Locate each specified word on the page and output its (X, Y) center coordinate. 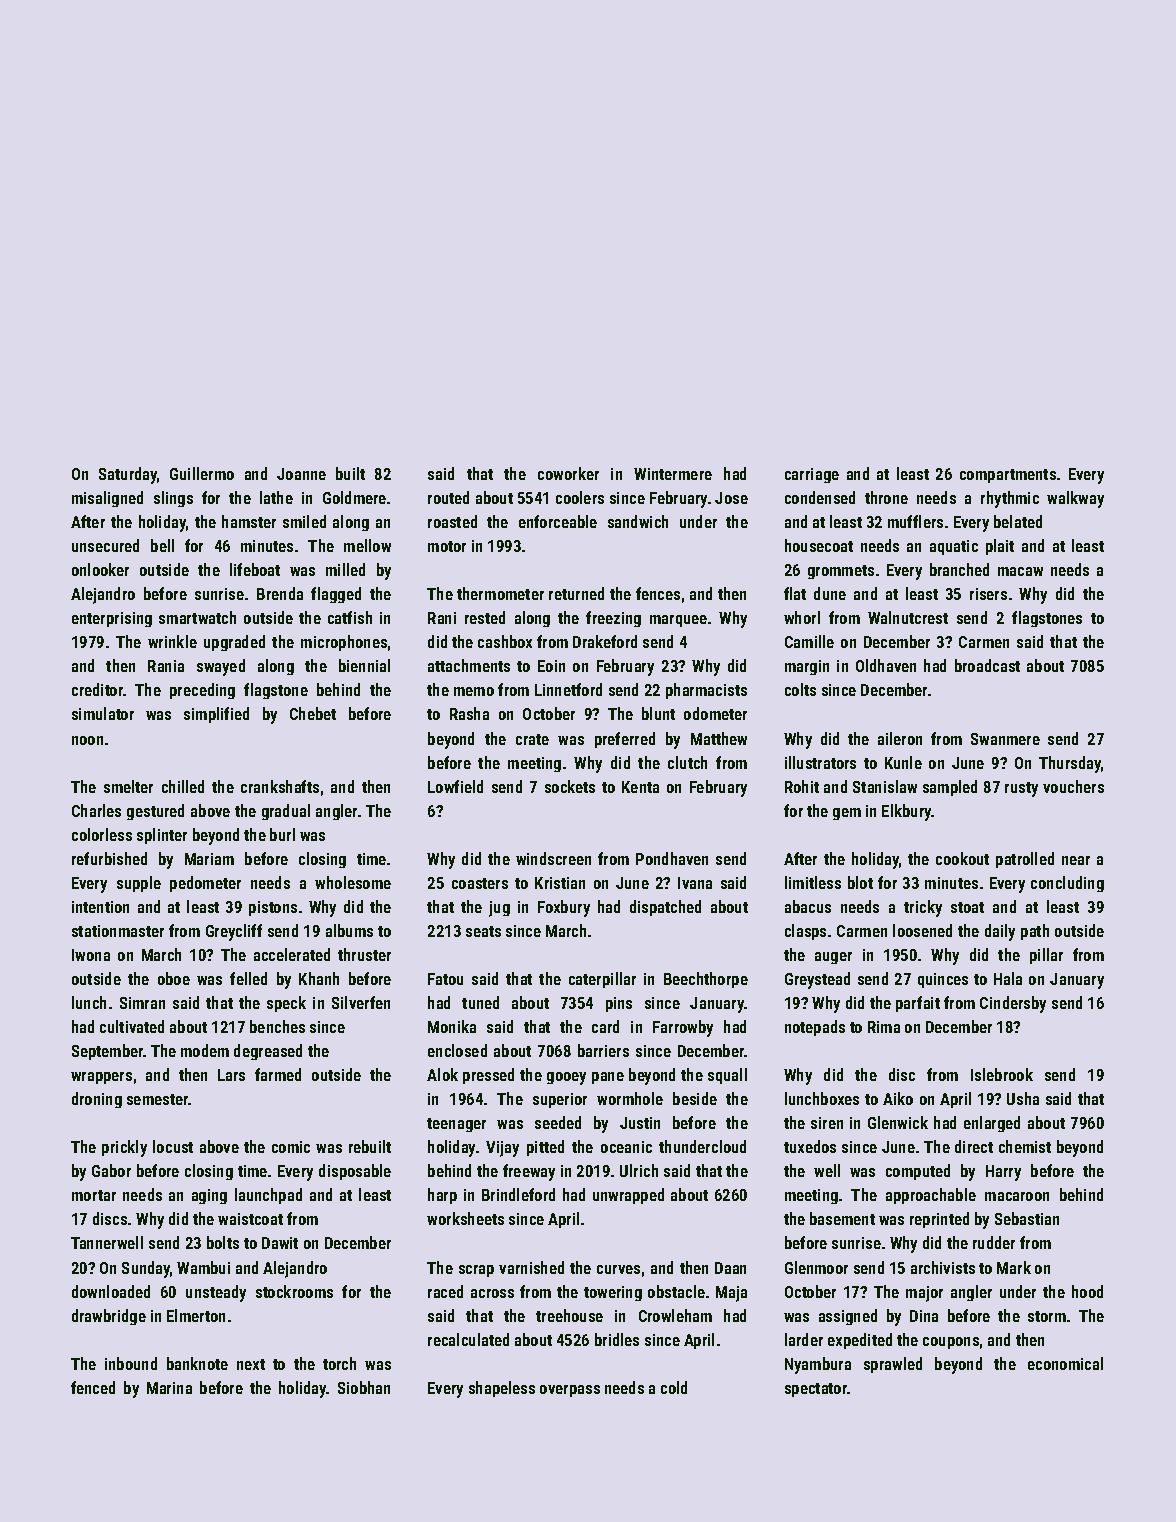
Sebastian (1027, 1218)
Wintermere (673, 474)
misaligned (107, 499)
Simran (142, 1003)
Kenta (640, 787)
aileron (900, 738)
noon (87, 740)
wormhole (630, 1098)
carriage (812, 475)
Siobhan (364, 1387)
